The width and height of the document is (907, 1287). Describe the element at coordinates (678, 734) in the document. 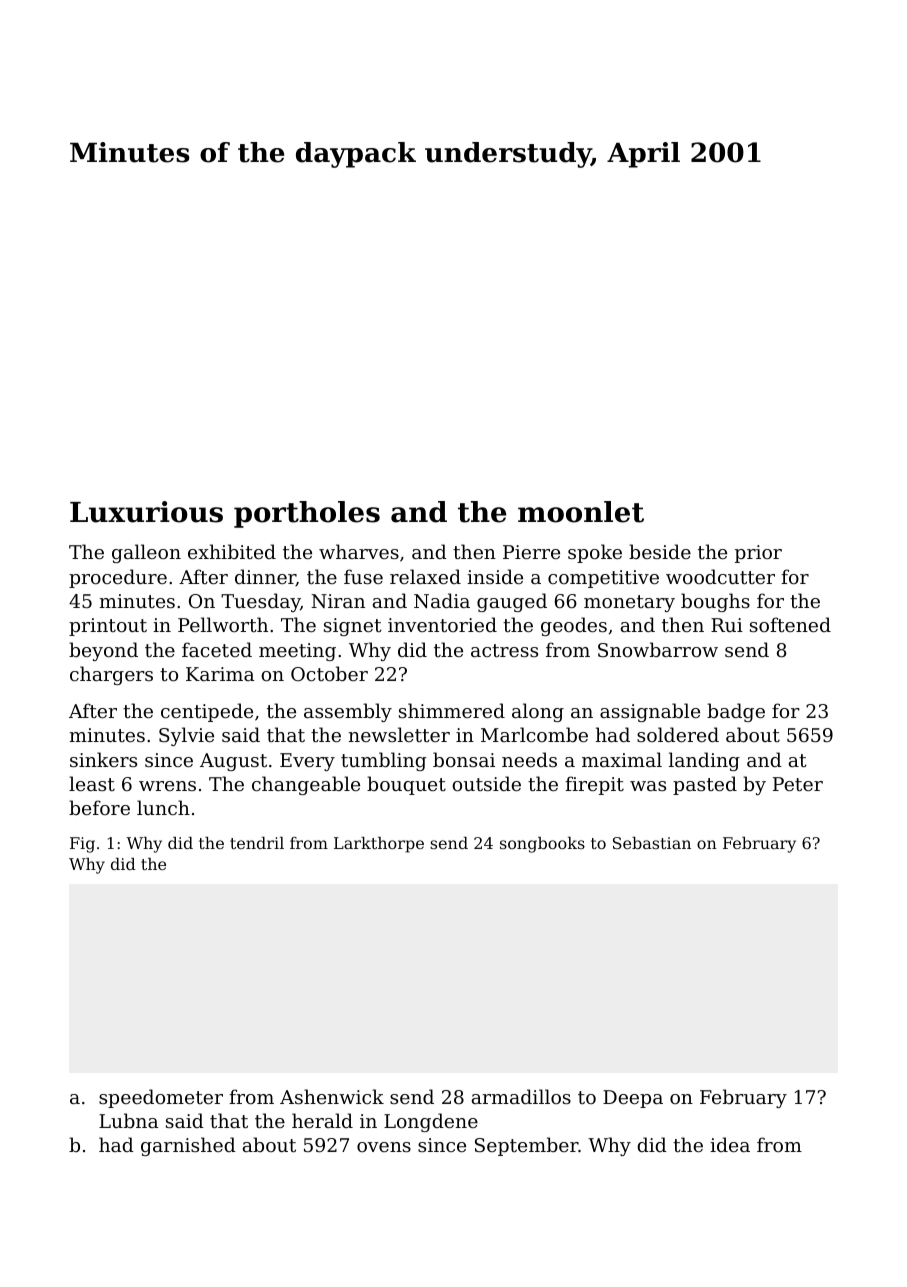

I see `soldered` at that location.
